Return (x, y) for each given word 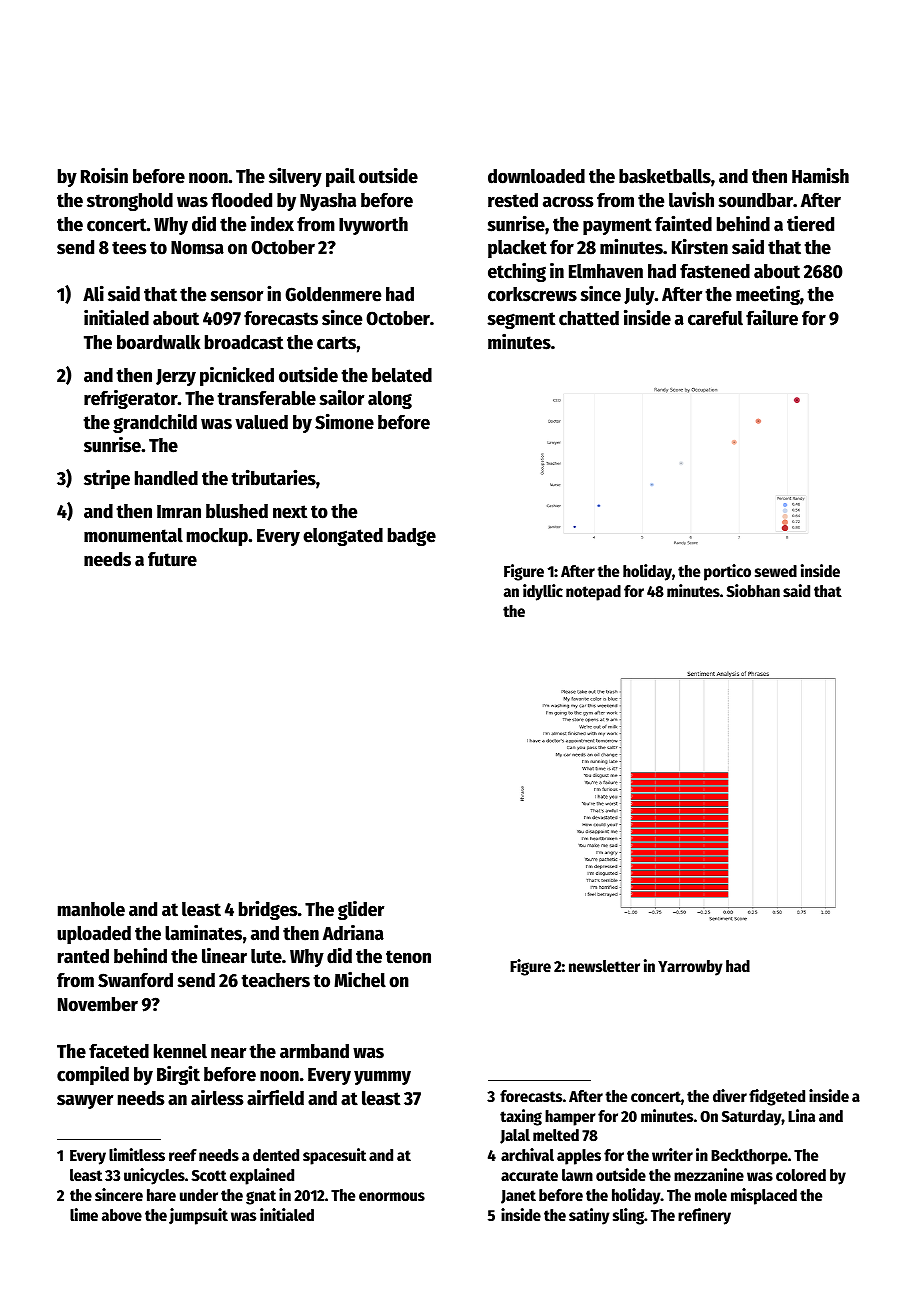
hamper (570, 1118)
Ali (93, 293)
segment (521, 320)
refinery (704, 1216)
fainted (683, 223)
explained (262, 1176)
